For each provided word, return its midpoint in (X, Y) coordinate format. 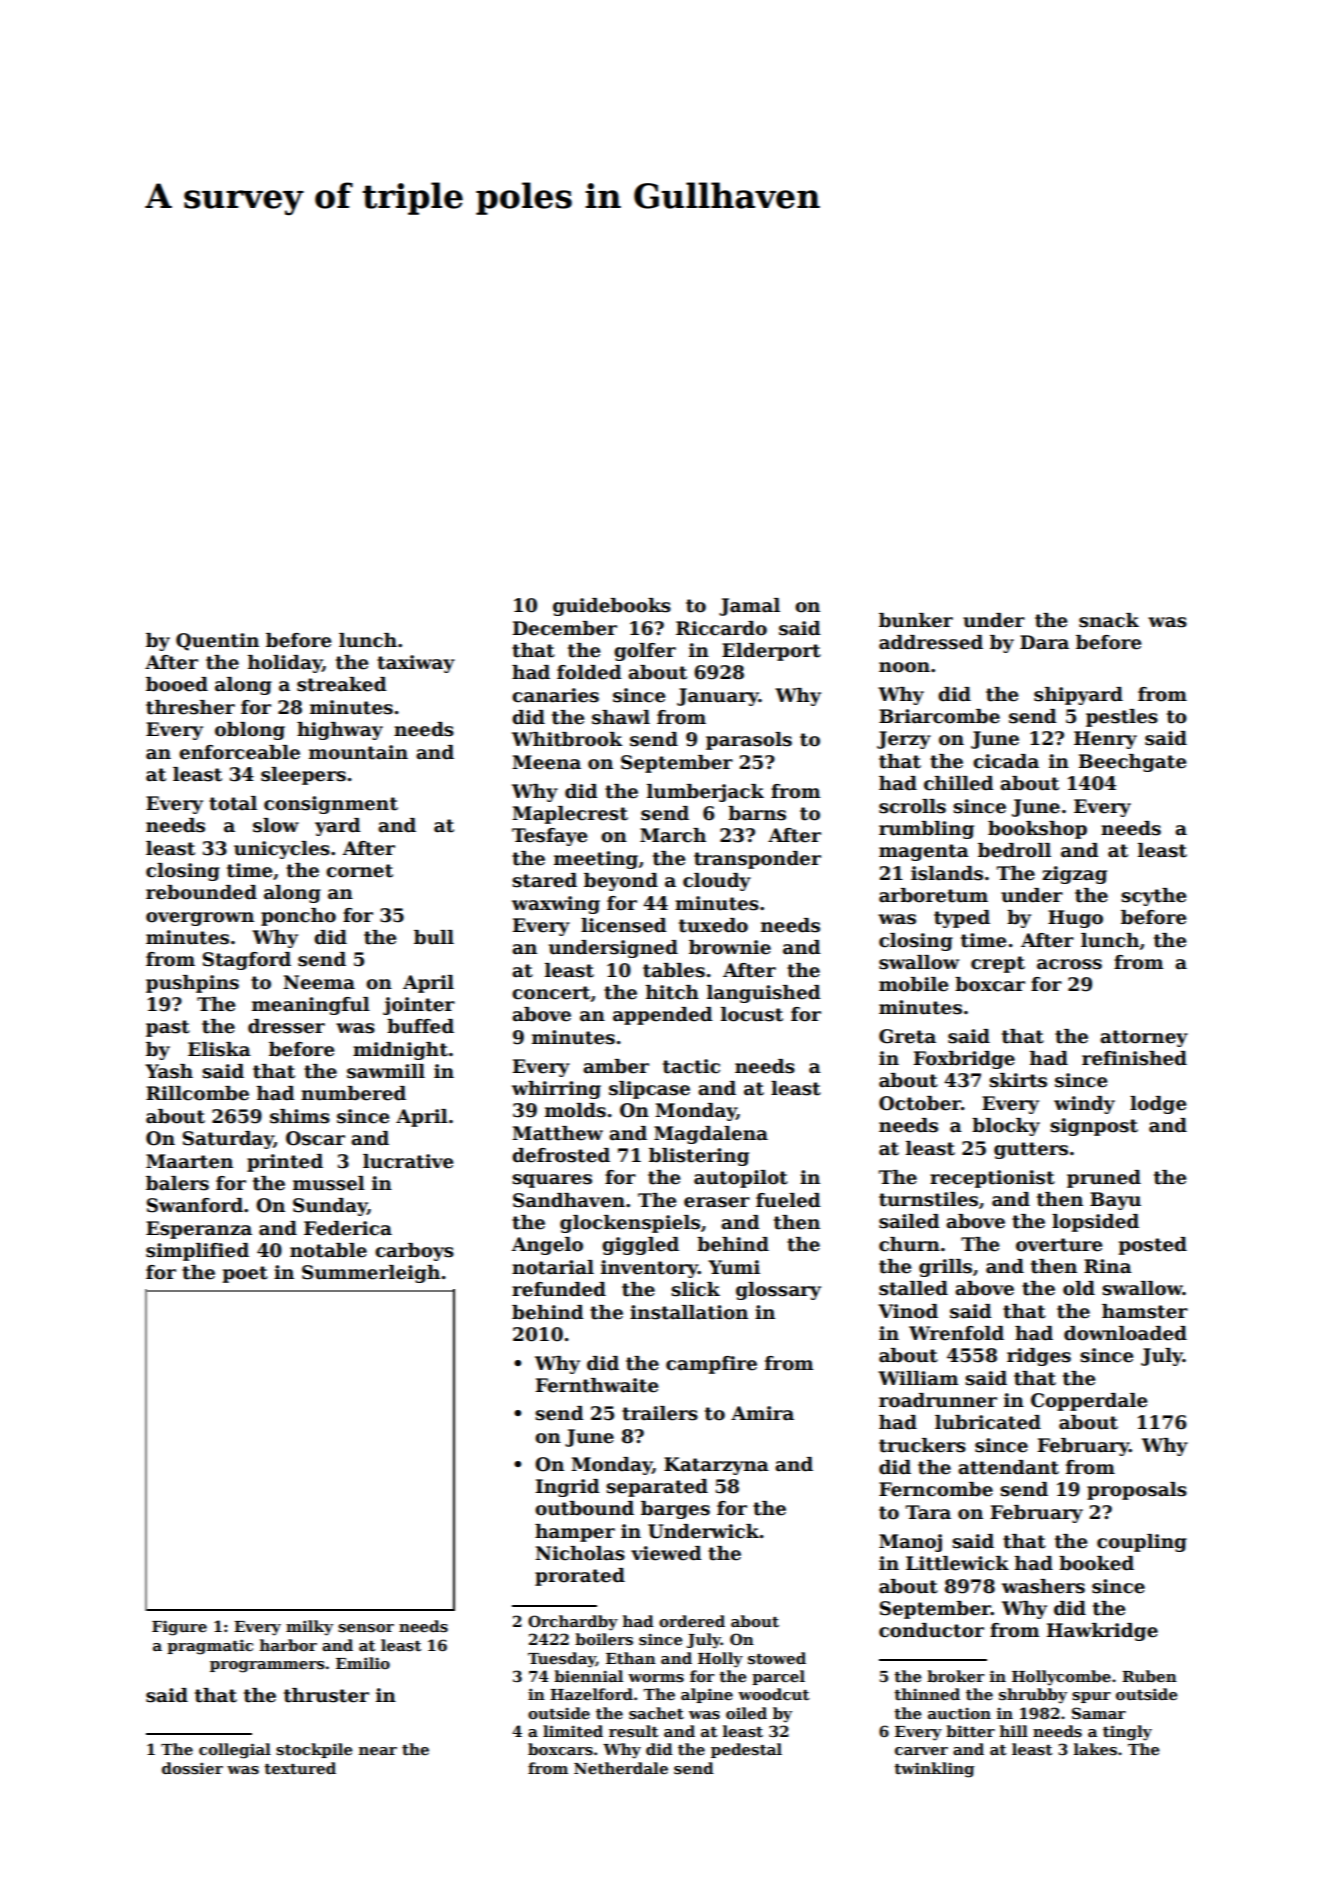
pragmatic (210, 1647)
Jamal (749, 607)
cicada (1006, 761)
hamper (575, 1533)
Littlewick (957, 1563)
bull (434, 937)
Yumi (734, 1267)
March (673, 835)
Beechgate (1132, 763)
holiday (285, 664)
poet (245, 1274)
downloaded (1125, 1333)
